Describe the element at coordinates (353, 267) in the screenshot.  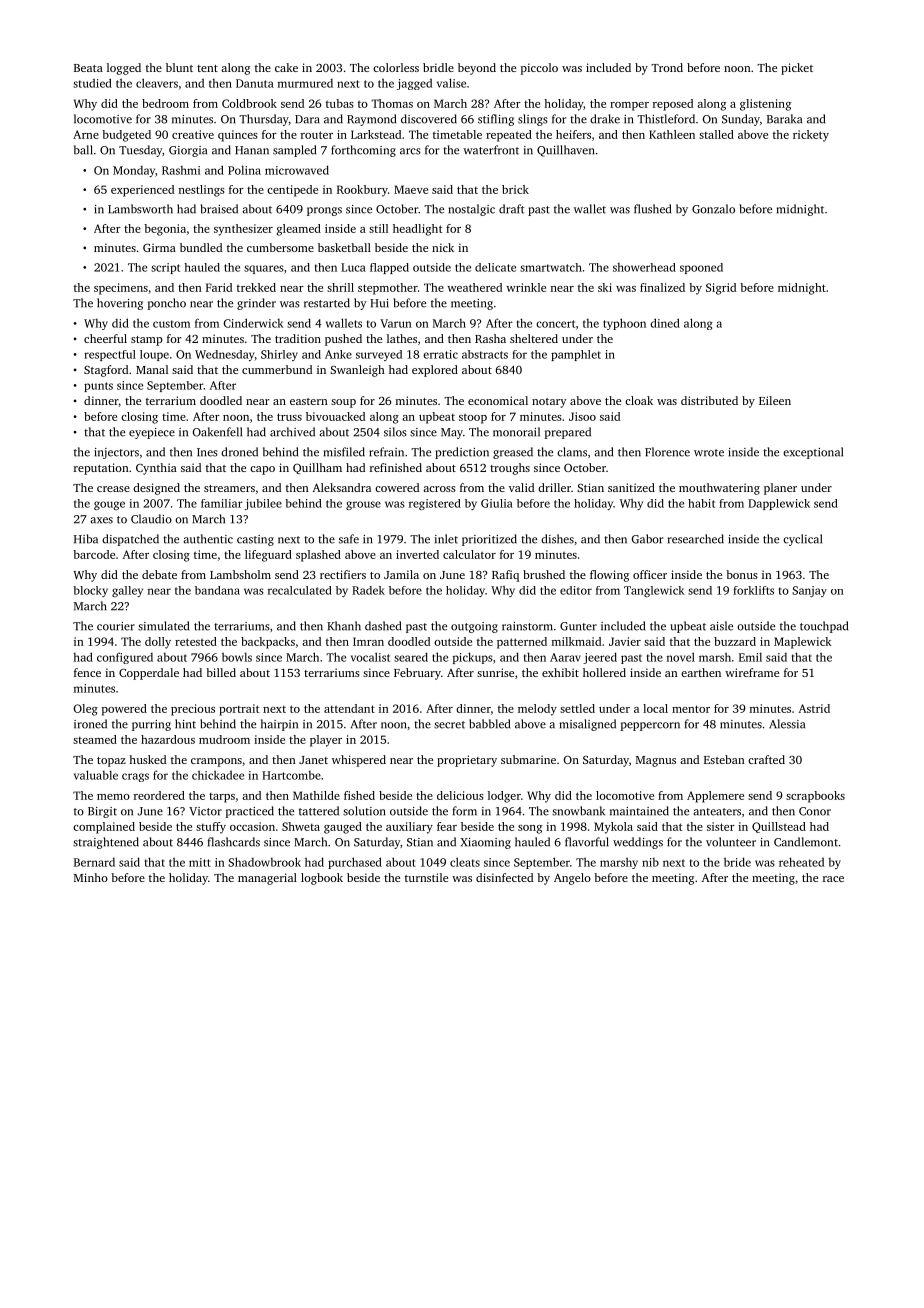
I see `Luca` at that location.
